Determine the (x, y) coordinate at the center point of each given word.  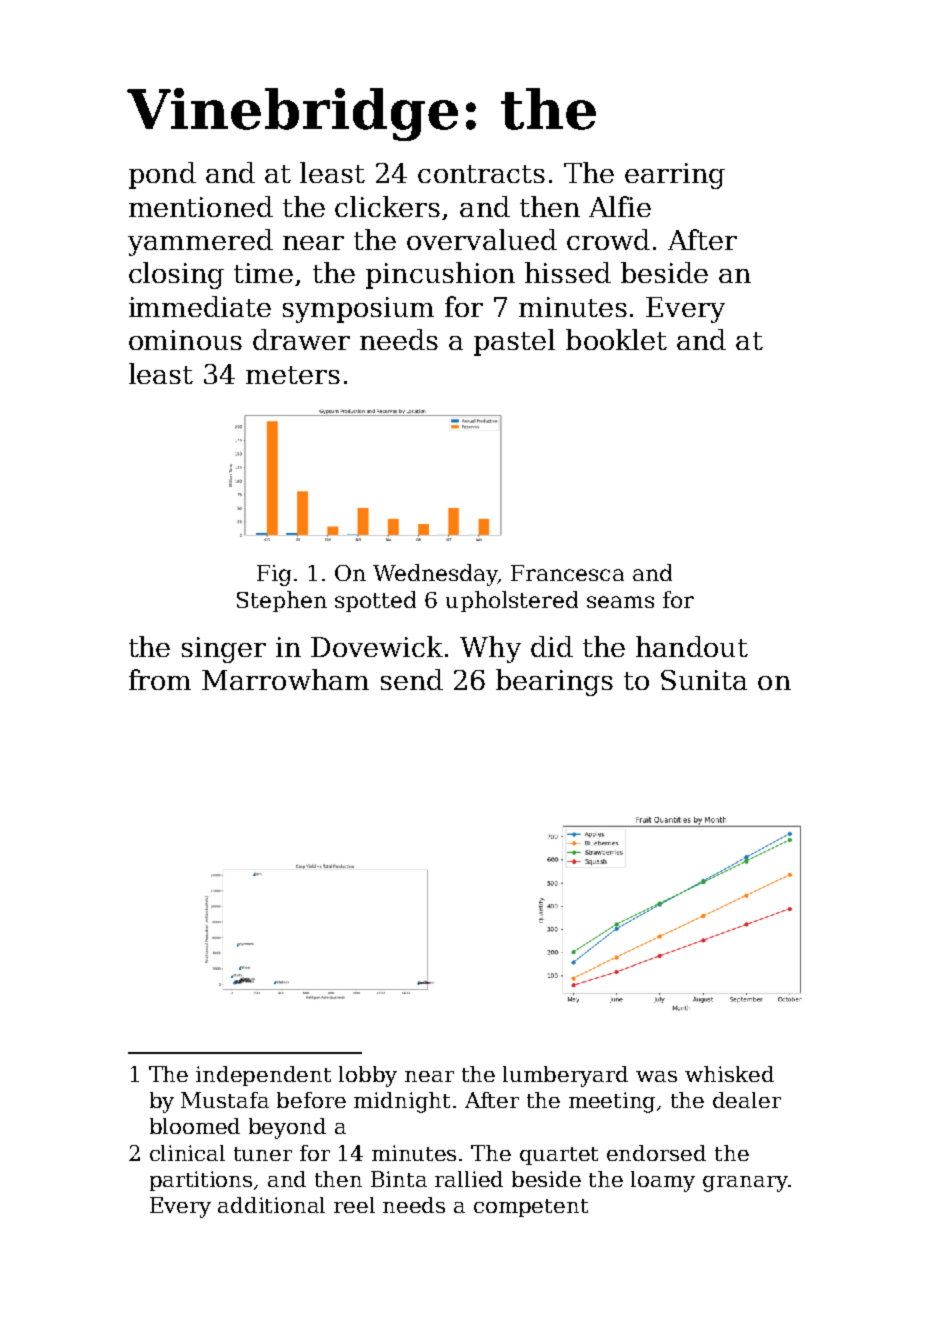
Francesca (567, 573)
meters (293, 375)
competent (531, 1208)
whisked (729, 1074)
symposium (358, 310)
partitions (201, 1181)
